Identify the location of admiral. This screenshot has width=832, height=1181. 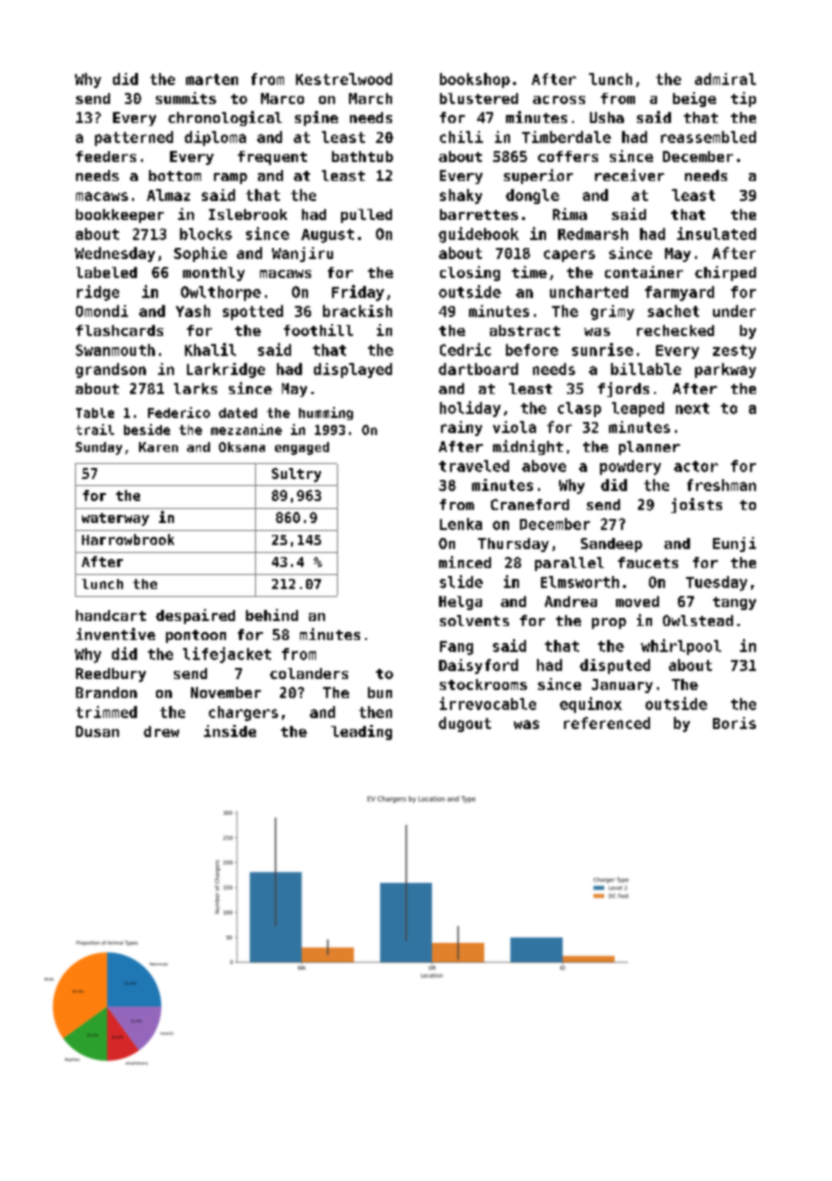
(725, 79).
